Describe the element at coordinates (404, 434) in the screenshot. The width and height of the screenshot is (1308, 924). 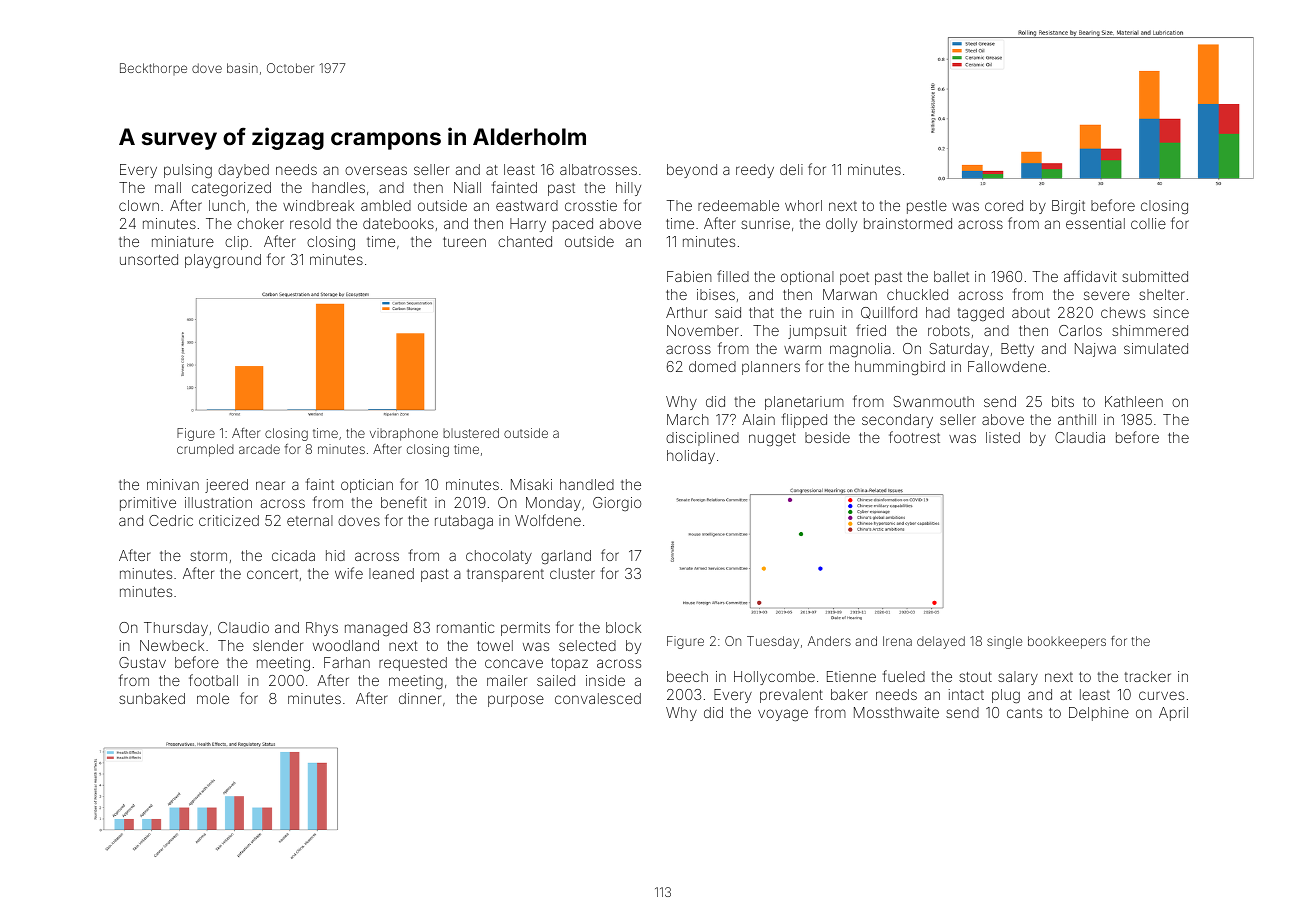
I see `vibraphone` at that location.
